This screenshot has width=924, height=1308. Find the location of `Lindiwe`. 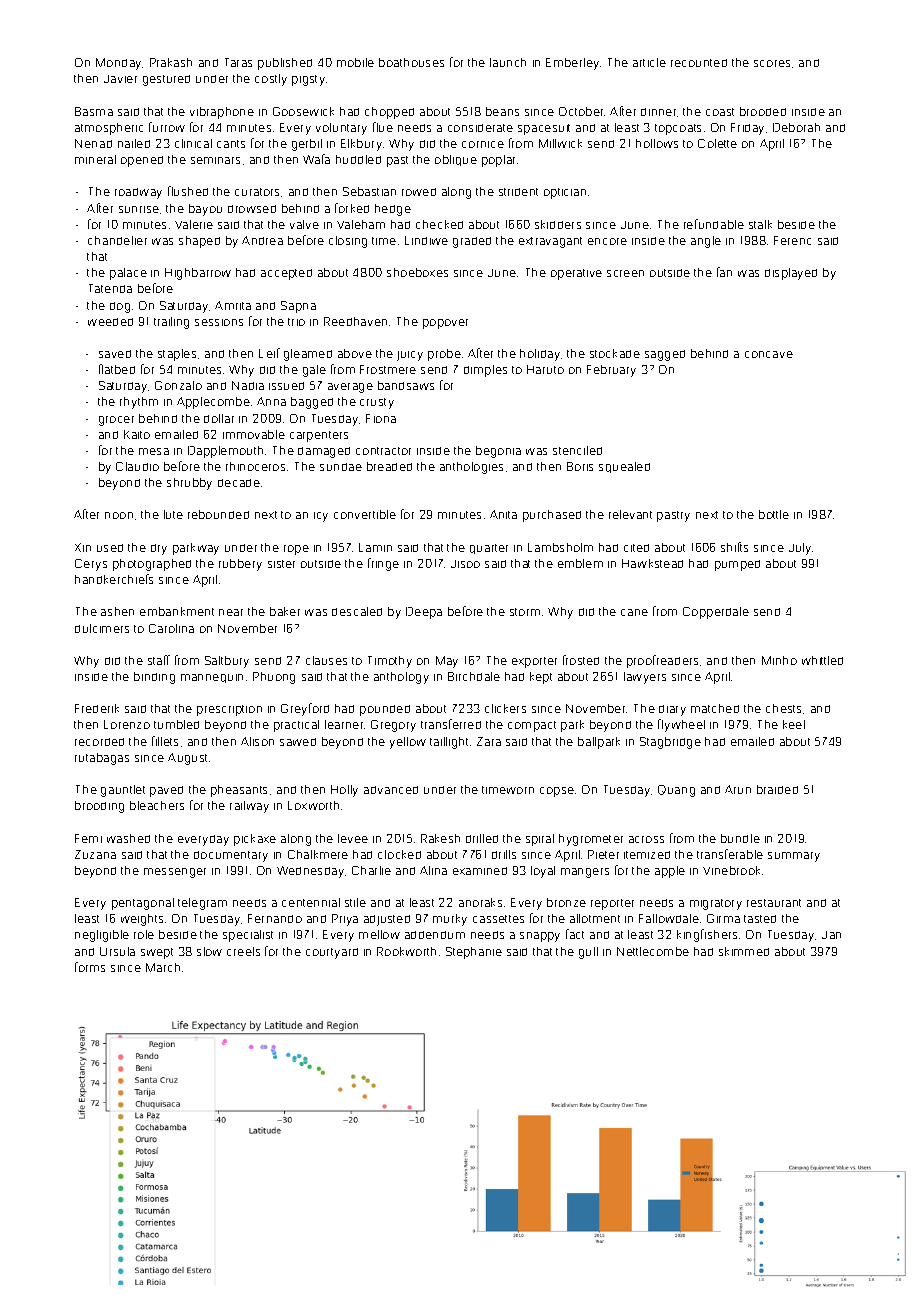

Lindiwe is located at coordinates (426, 240).
